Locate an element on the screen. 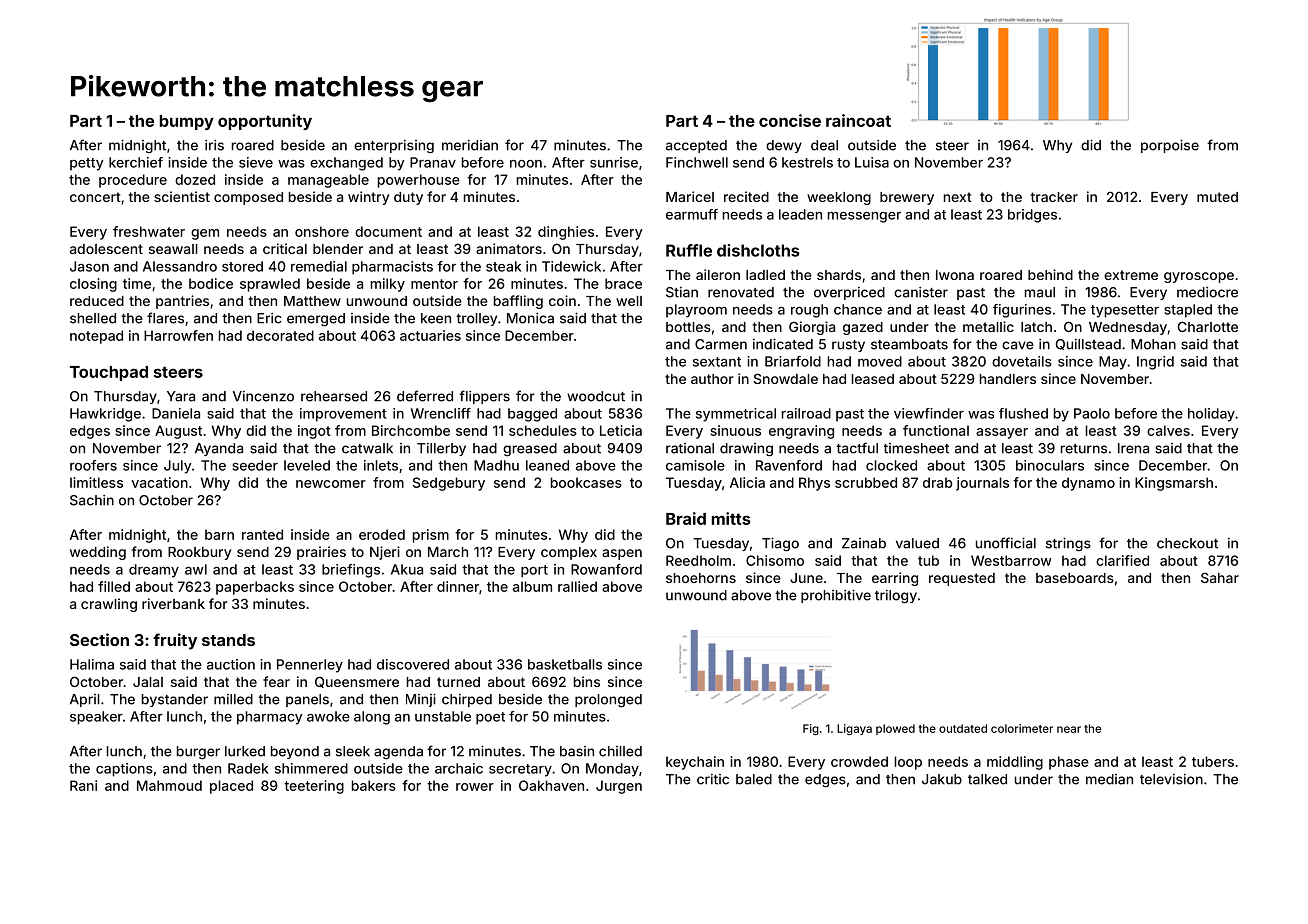  bakers is located at coordinates (374, 785).
